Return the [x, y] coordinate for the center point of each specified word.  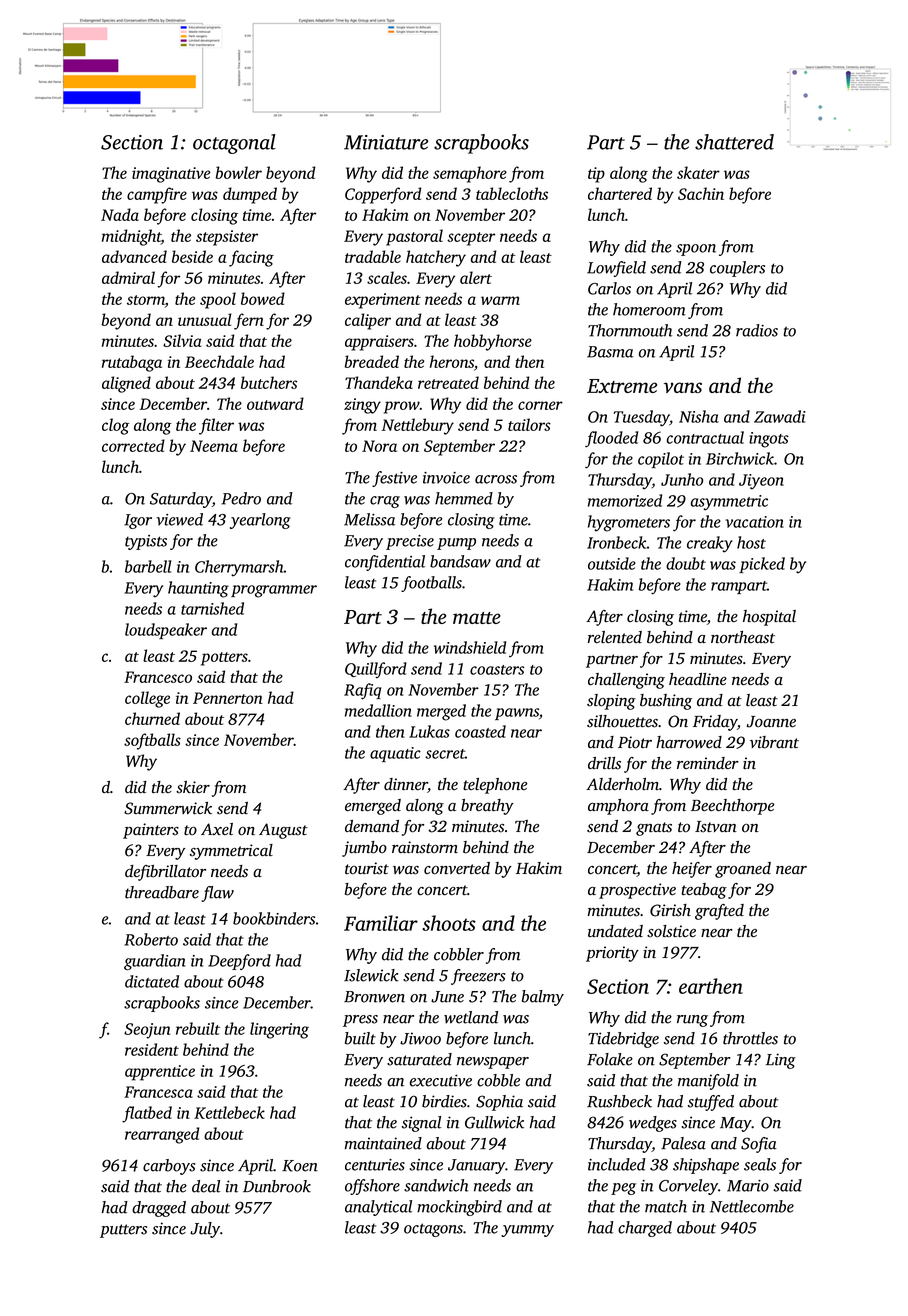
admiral [128, 277]
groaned [743, 870]
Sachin [701, 193]
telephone [495, 786]
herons [452, 361]
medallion [378, 710]
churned [152, 718]
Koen [300, 1166]
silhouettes [622, 721]
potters [224, 659]
